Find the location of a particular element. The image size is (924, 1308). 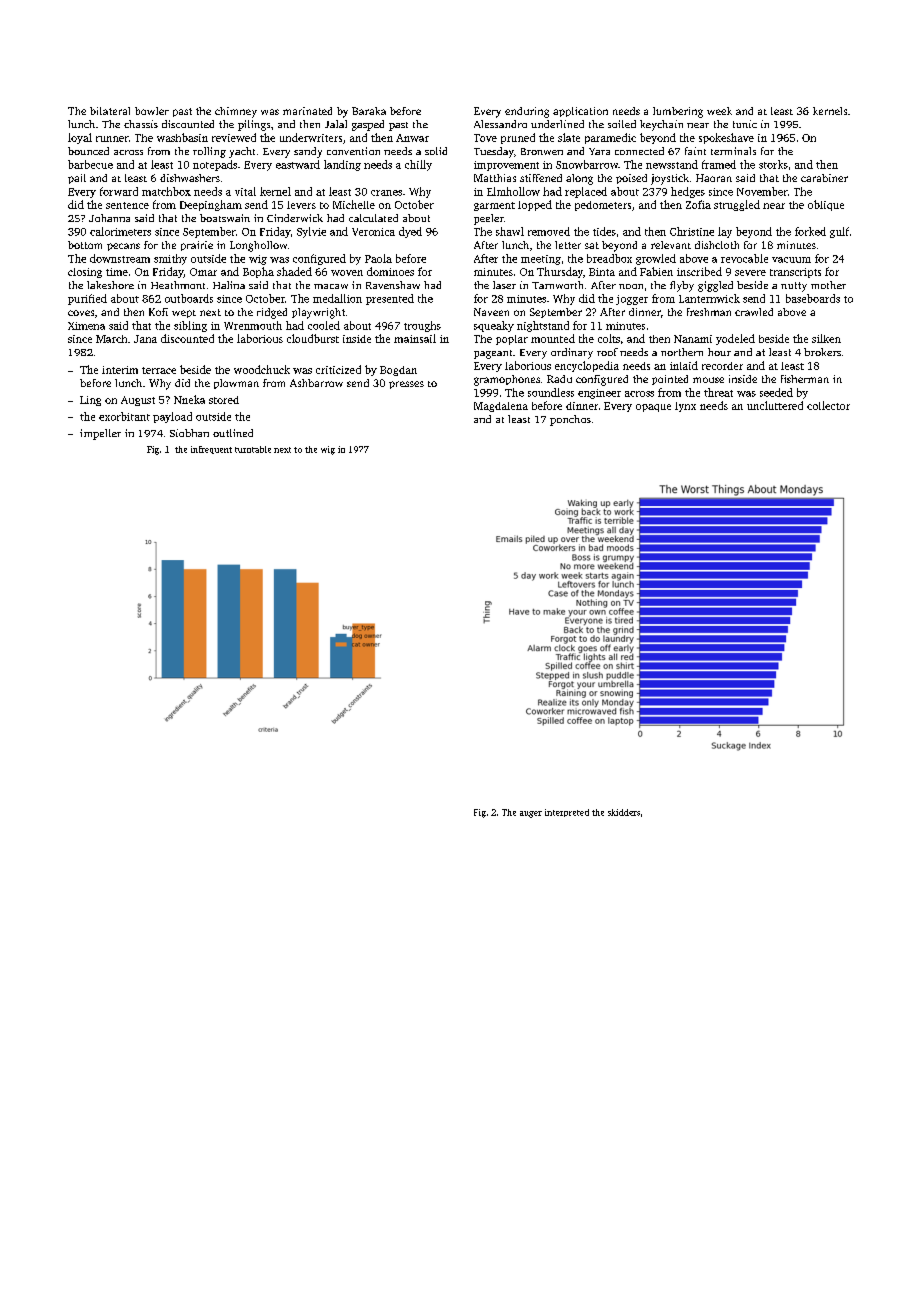

uncluttered is located at coordinates (775, 405).
